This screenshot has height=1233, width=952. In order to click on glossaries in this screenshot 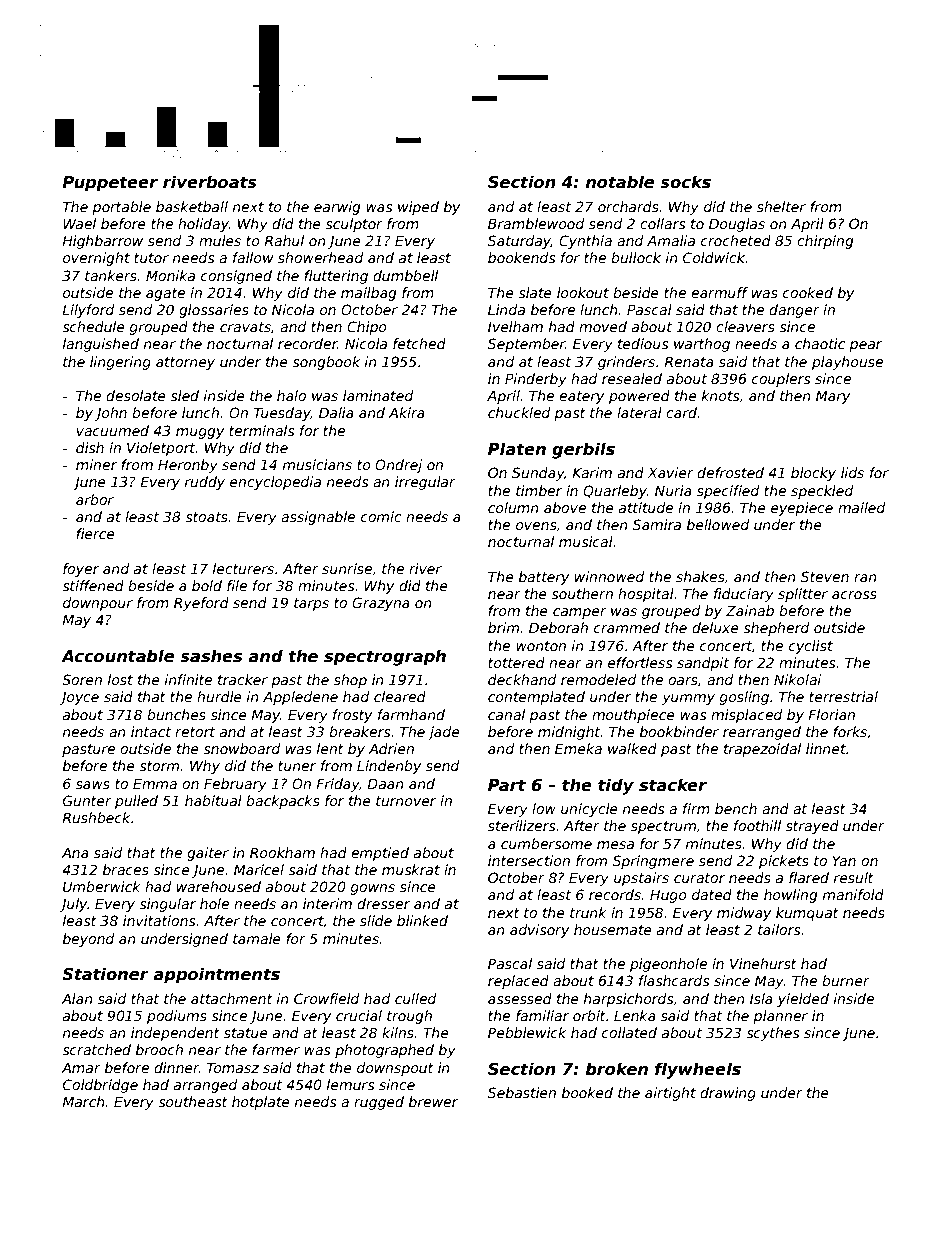, I will do `click(214, 311)`.
